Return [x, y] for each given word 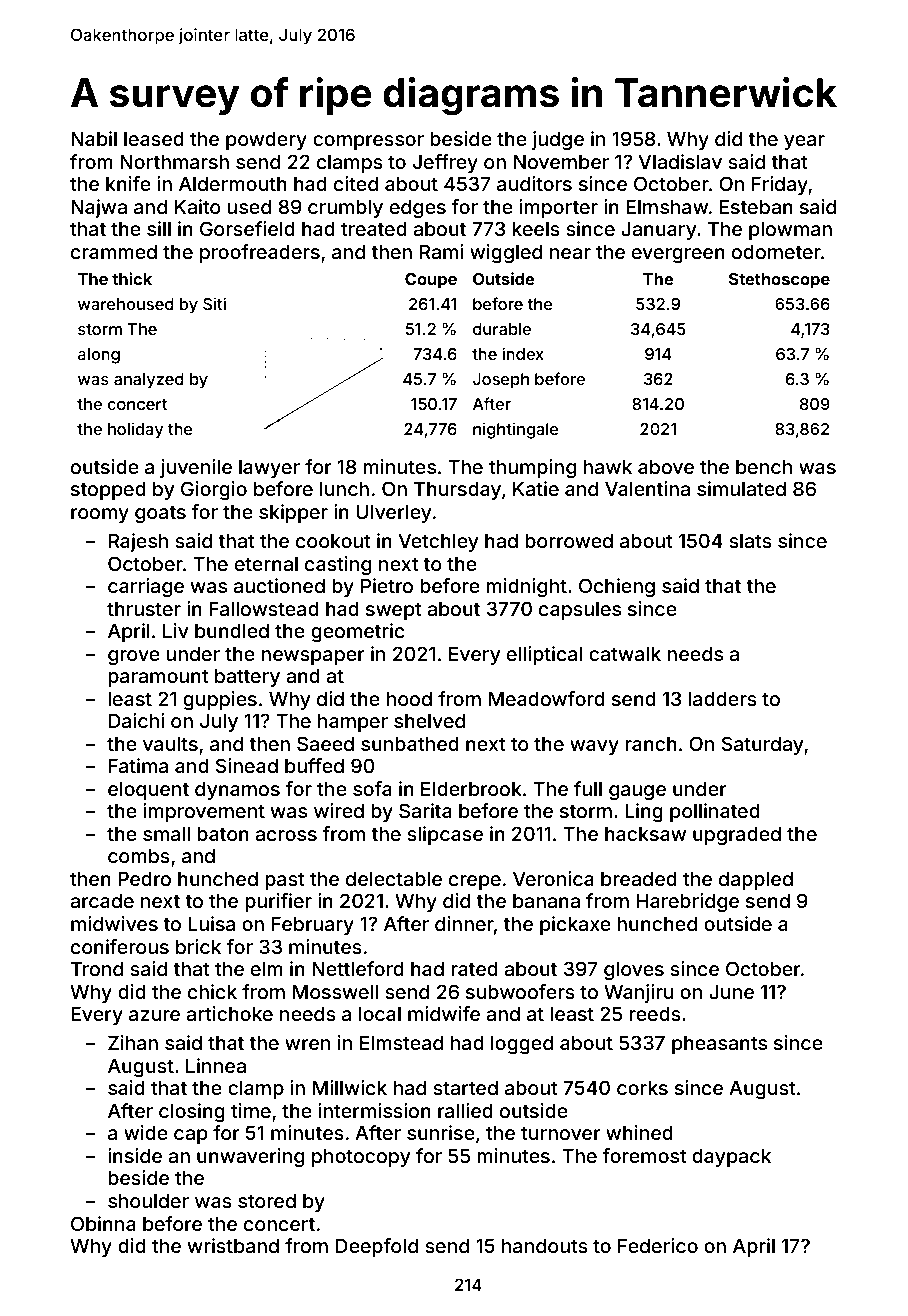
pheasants [719, 1044]
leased [154, 138]
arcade [102, 900]
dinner [464, 923]
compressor [368, 142]
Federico [658, 1245]
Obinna [103, 1223]
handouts [545, 1245]
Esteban [756, 206]
